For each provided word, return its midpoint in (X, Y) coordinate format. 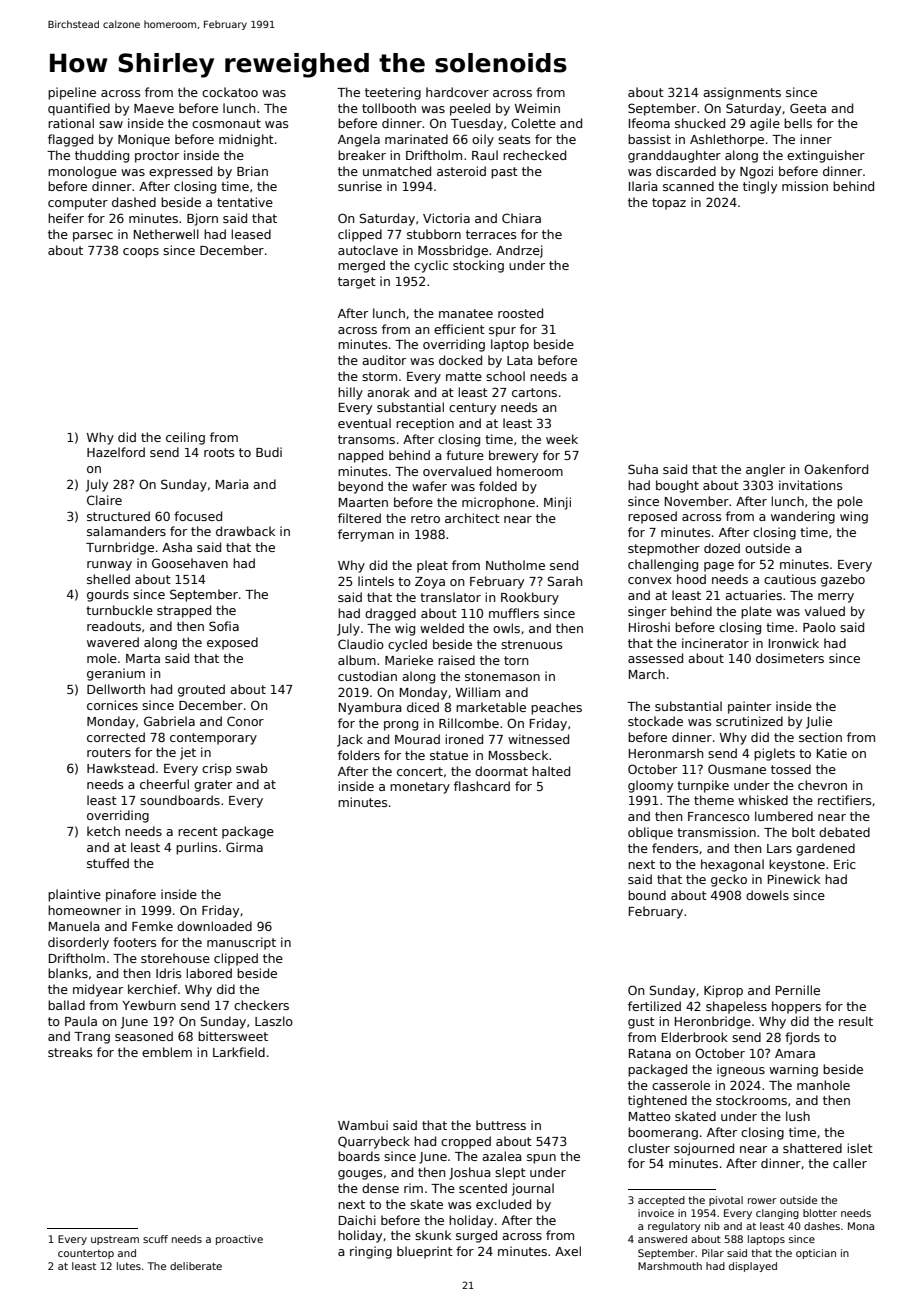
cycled (407, 645)
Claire (104, 500)
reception (425, 424)
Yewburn (149, 1005)
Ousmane (737, 769)
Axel (568, 1251)
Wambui (363, 1125)
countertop (86, 1254)
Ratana (650, 1053)
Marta (143, 658)
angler (765, 470)
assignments (742, 93)
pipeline (72, 93)
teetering (393, 93)
